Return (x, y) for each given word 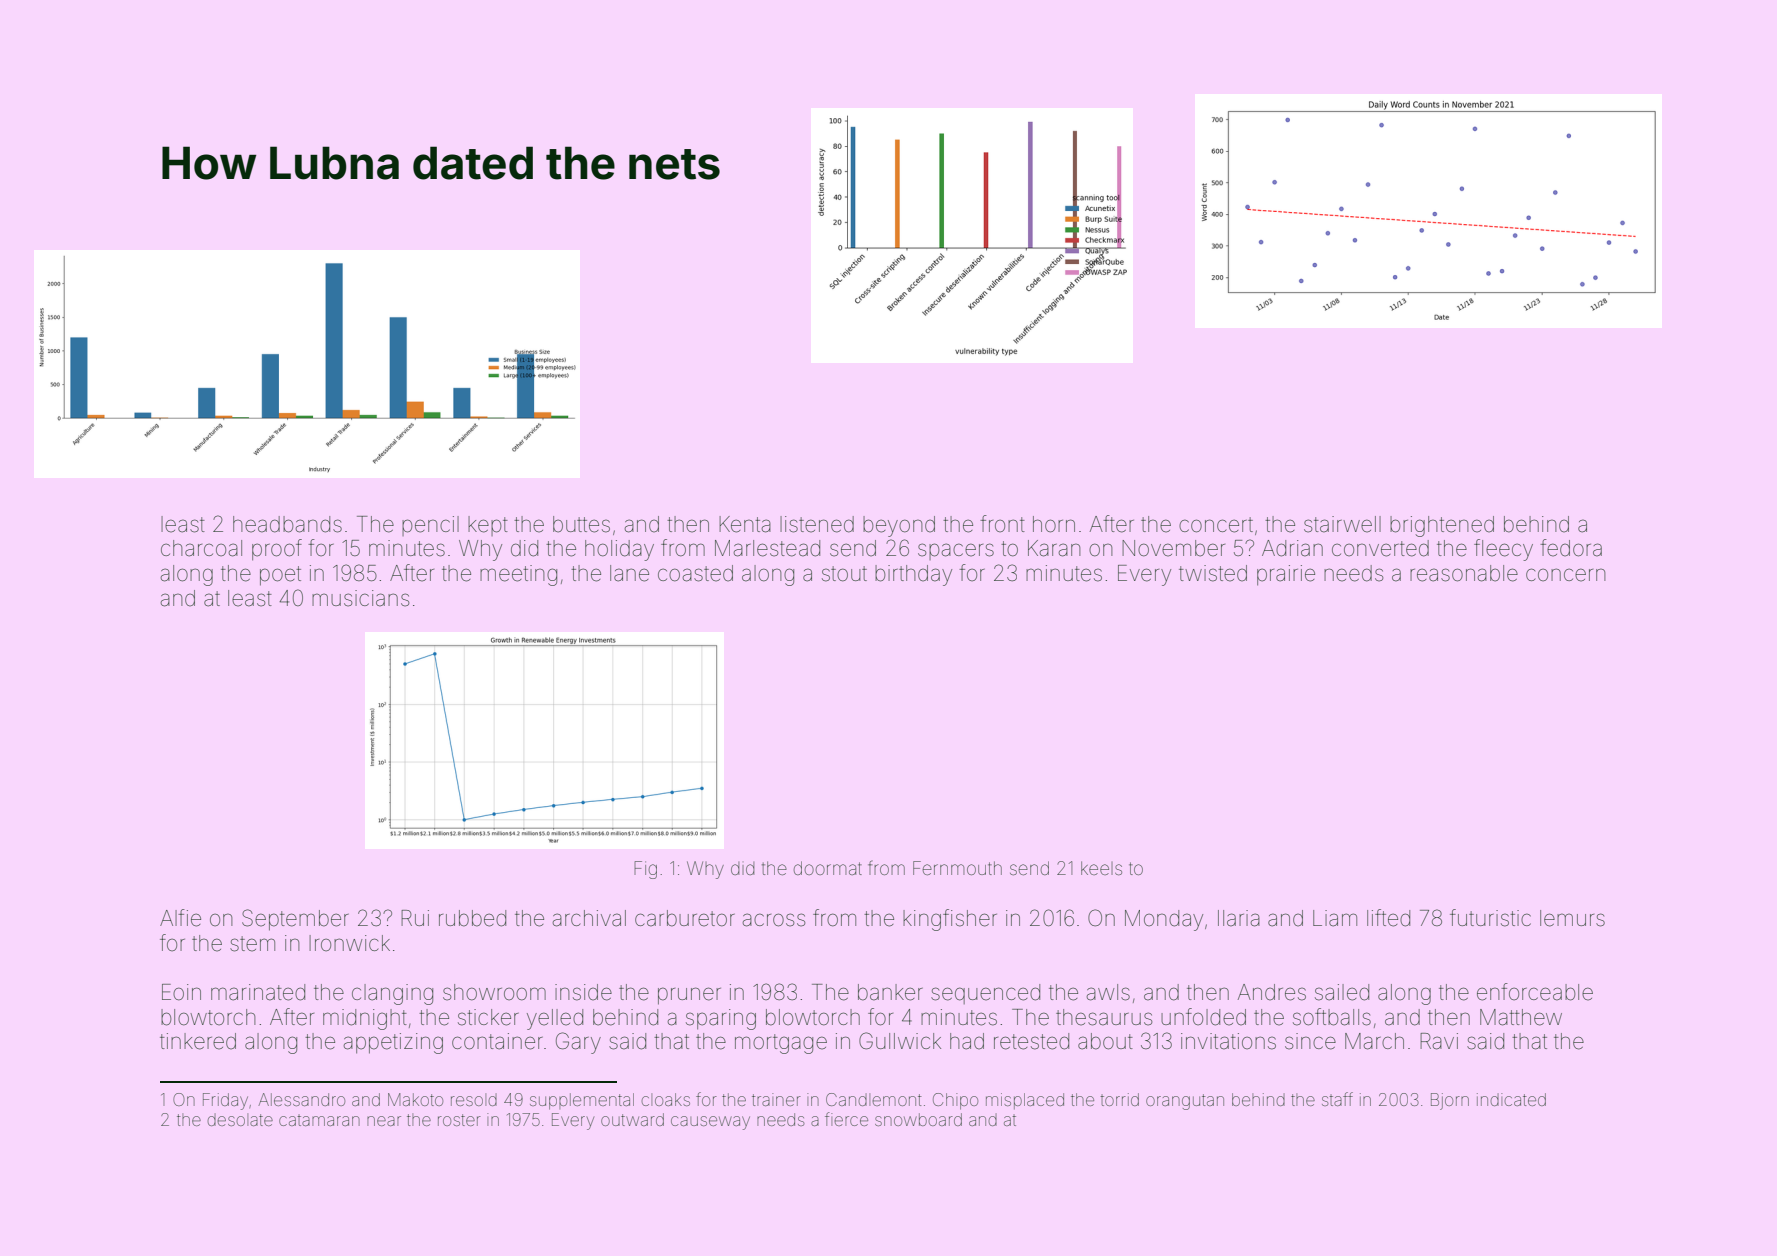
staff (1337, 1099)
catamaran (319, 1121)
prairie (1286, 575)
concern (1565, 575)
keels (1101, 868)
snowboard (918, 1119)
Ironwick (350, 943)
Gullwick (900, 1040)
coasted (695, 573)
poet (280, 575)
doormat (828, 868)
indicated (1511, 1099)
